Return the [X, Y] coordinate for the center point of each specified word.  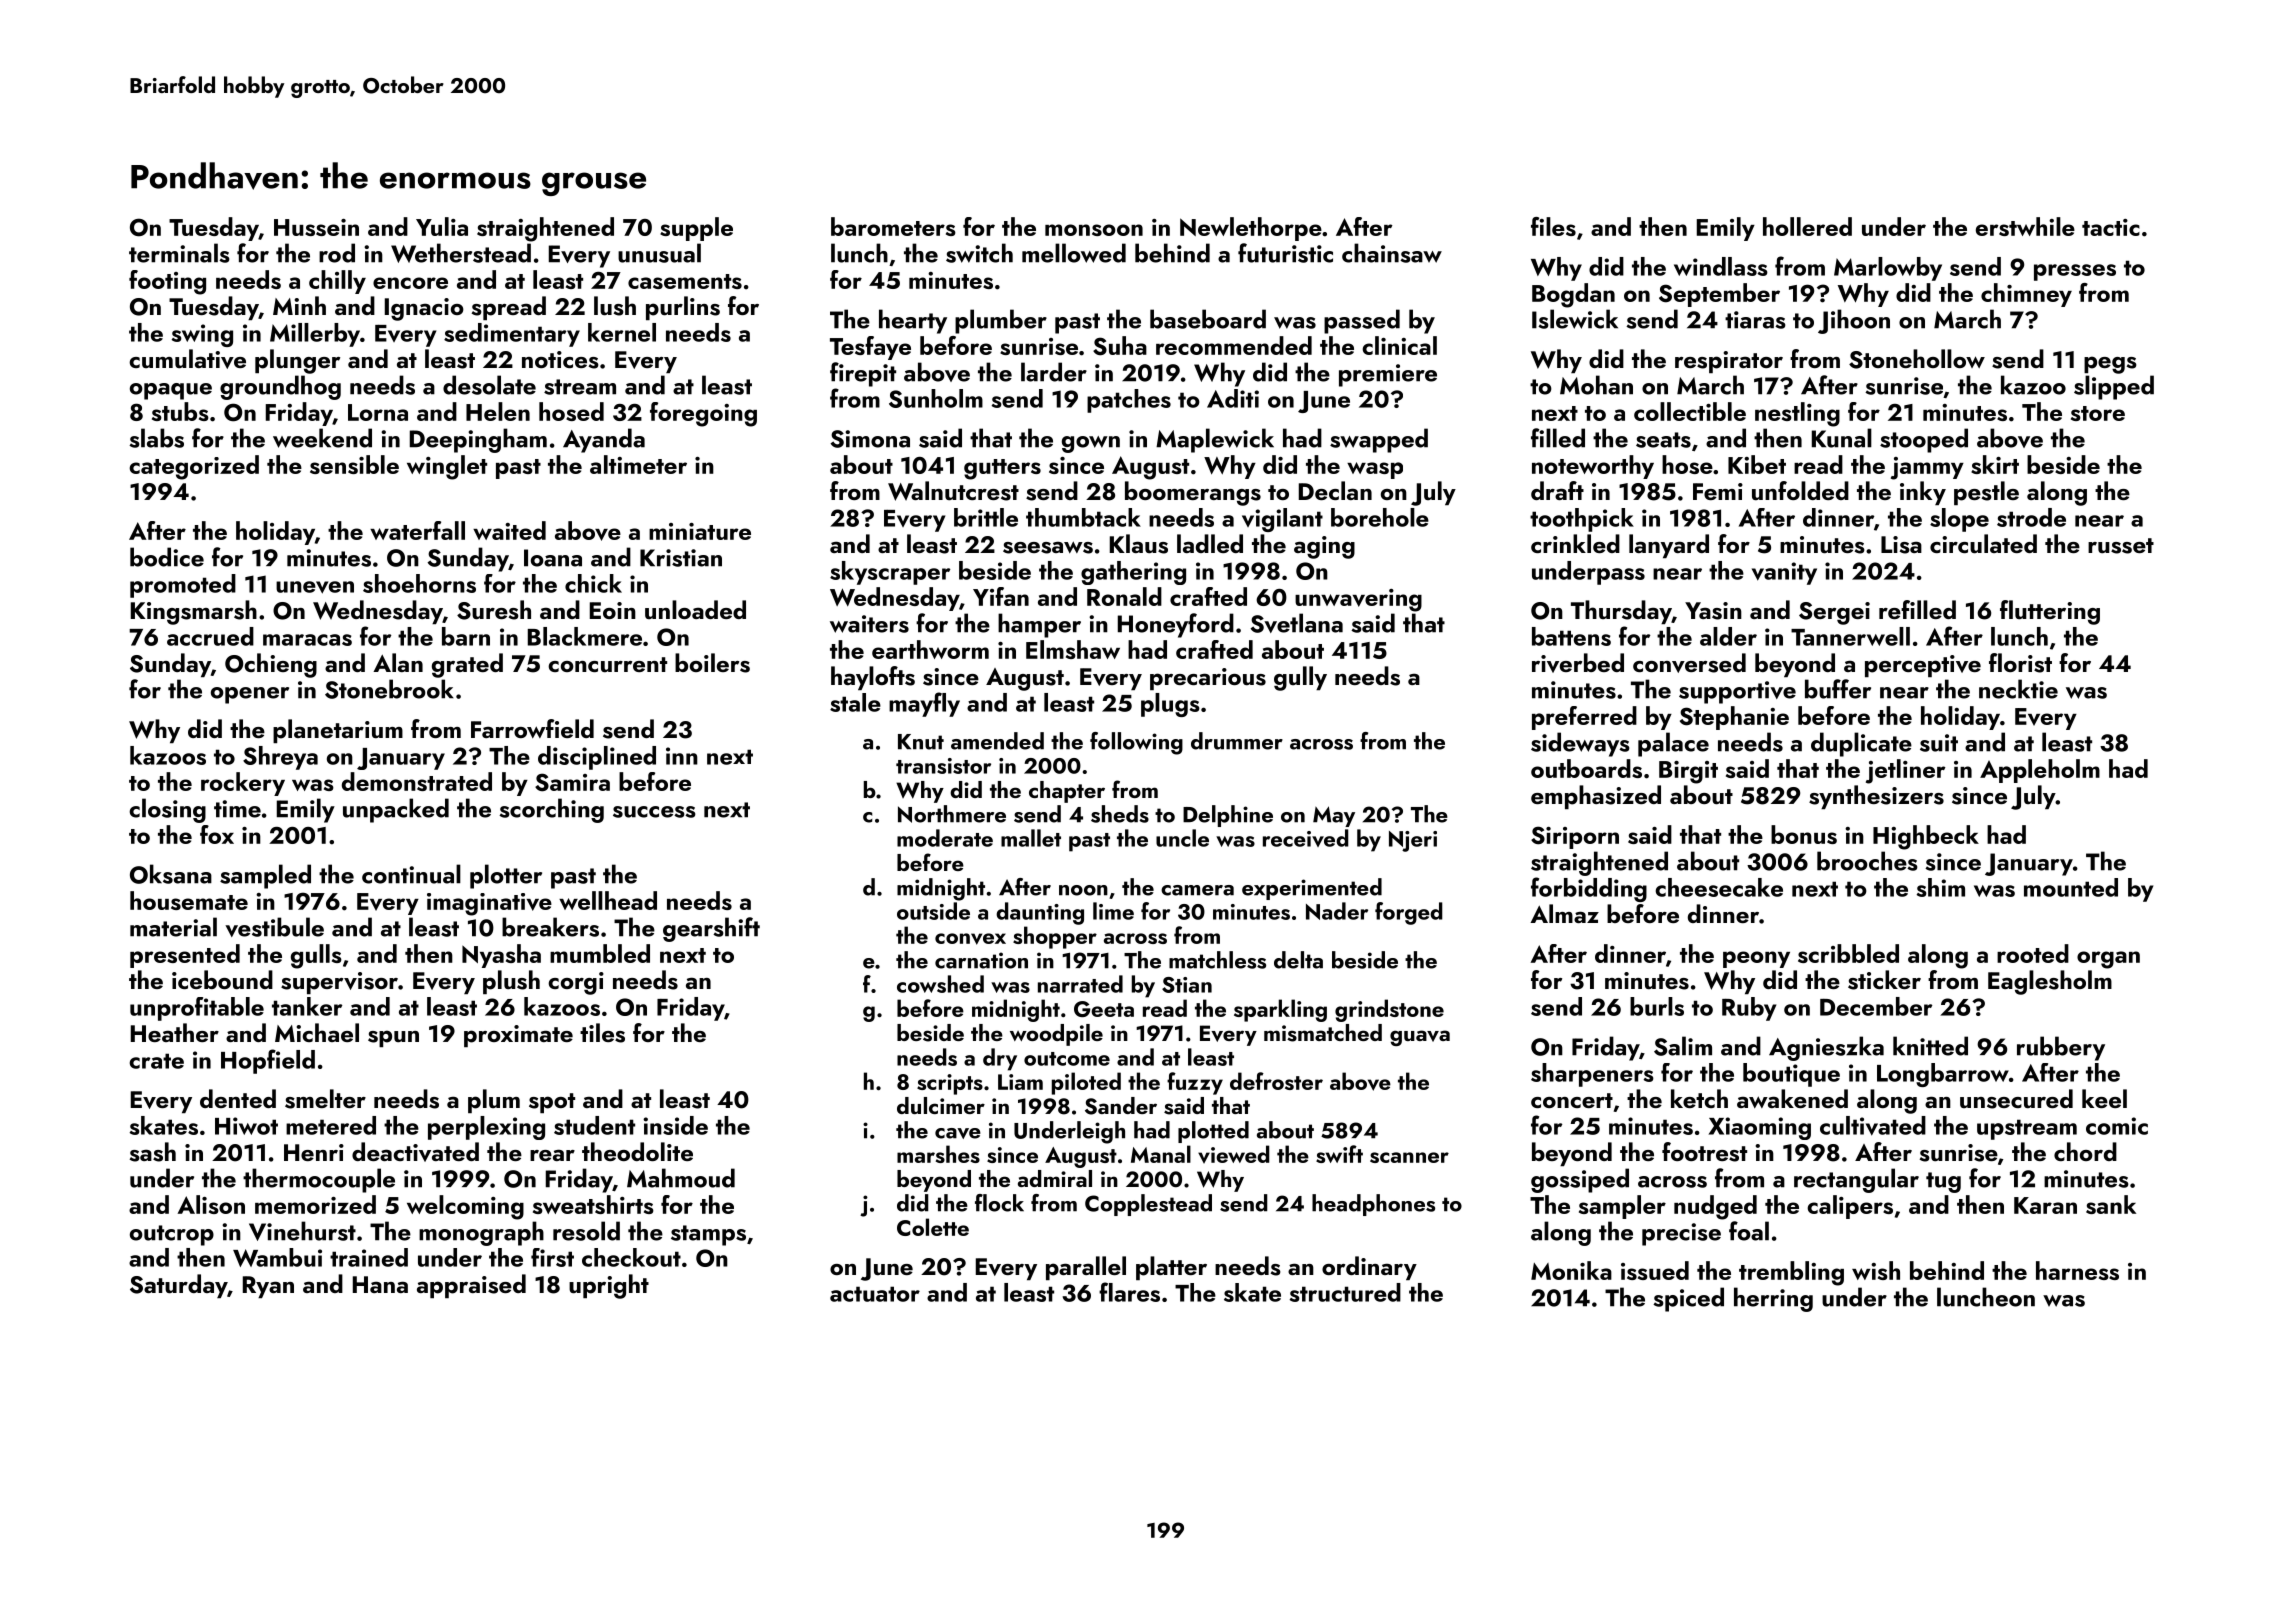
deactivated [415, 1152]
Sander [1121, 1106]
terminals [179, 253]
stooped [1924, 440]
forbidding [1589, 889]
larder [1054, 372]
